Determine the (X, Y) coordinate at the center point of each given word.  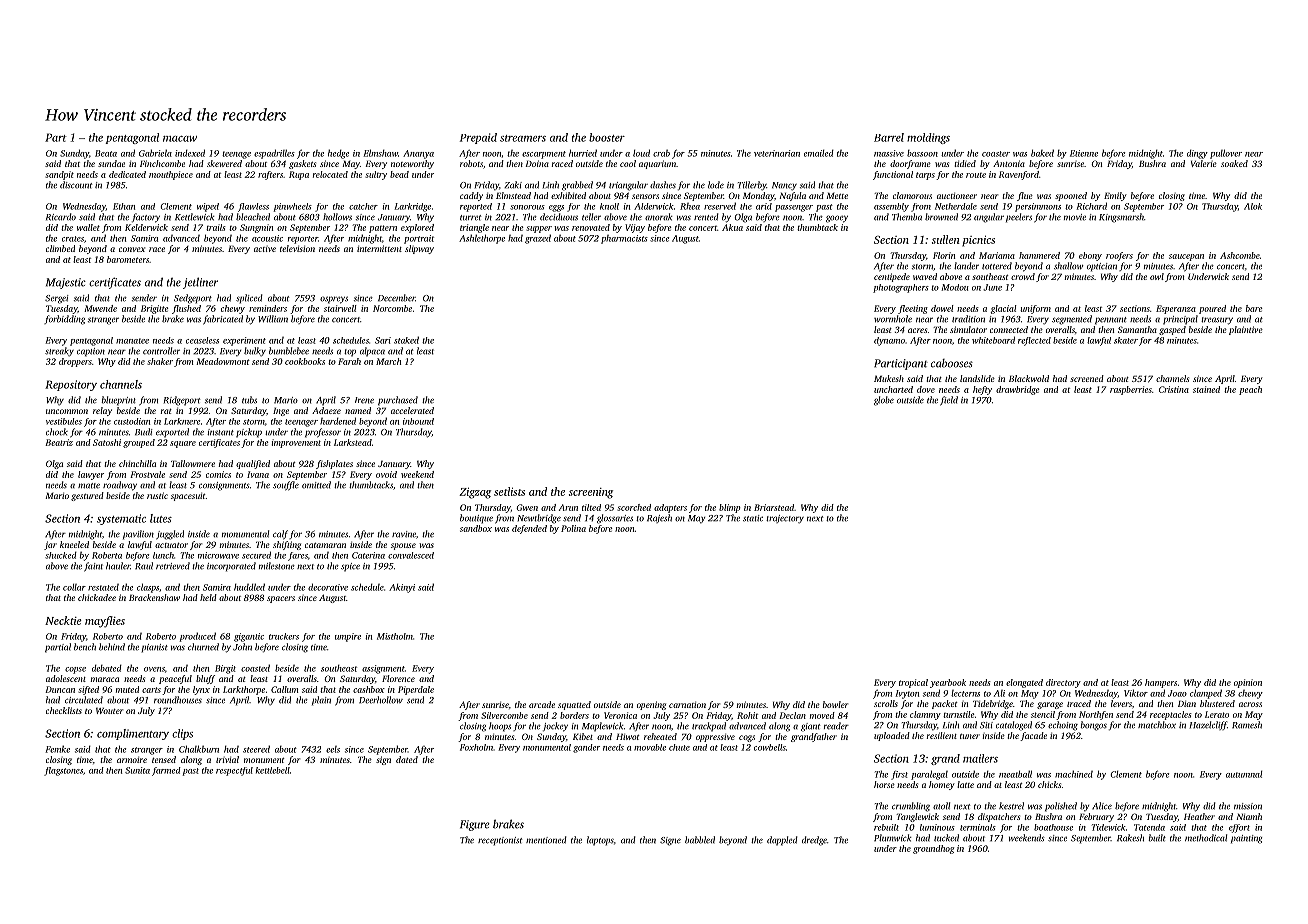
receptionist (500, 841)
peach (1250, 390)
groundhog (933, 849)
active (265, 249)
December (396, 298)
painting (1247, 839)
